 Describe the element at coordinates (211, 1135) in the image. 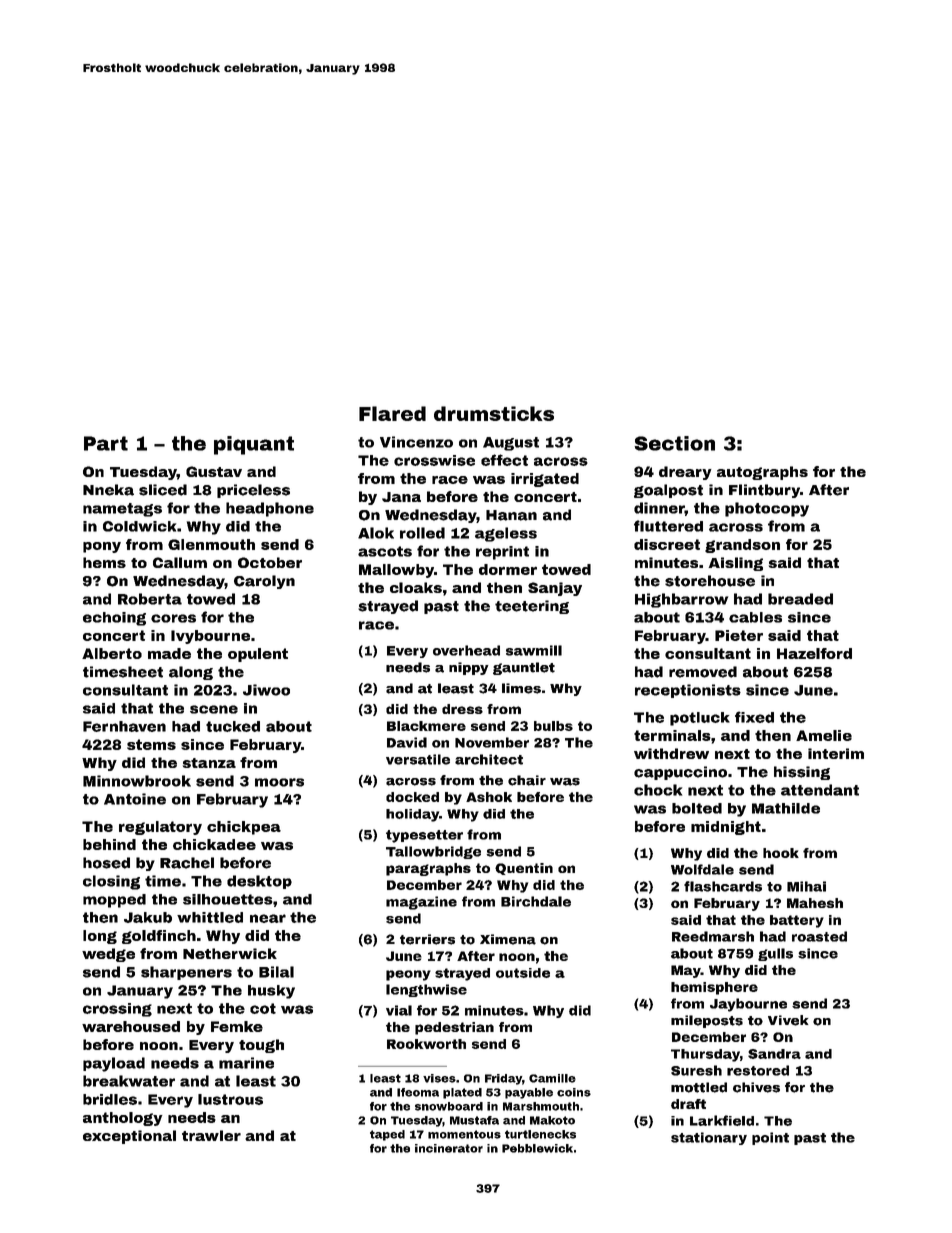

I see `trawler` at that location.
